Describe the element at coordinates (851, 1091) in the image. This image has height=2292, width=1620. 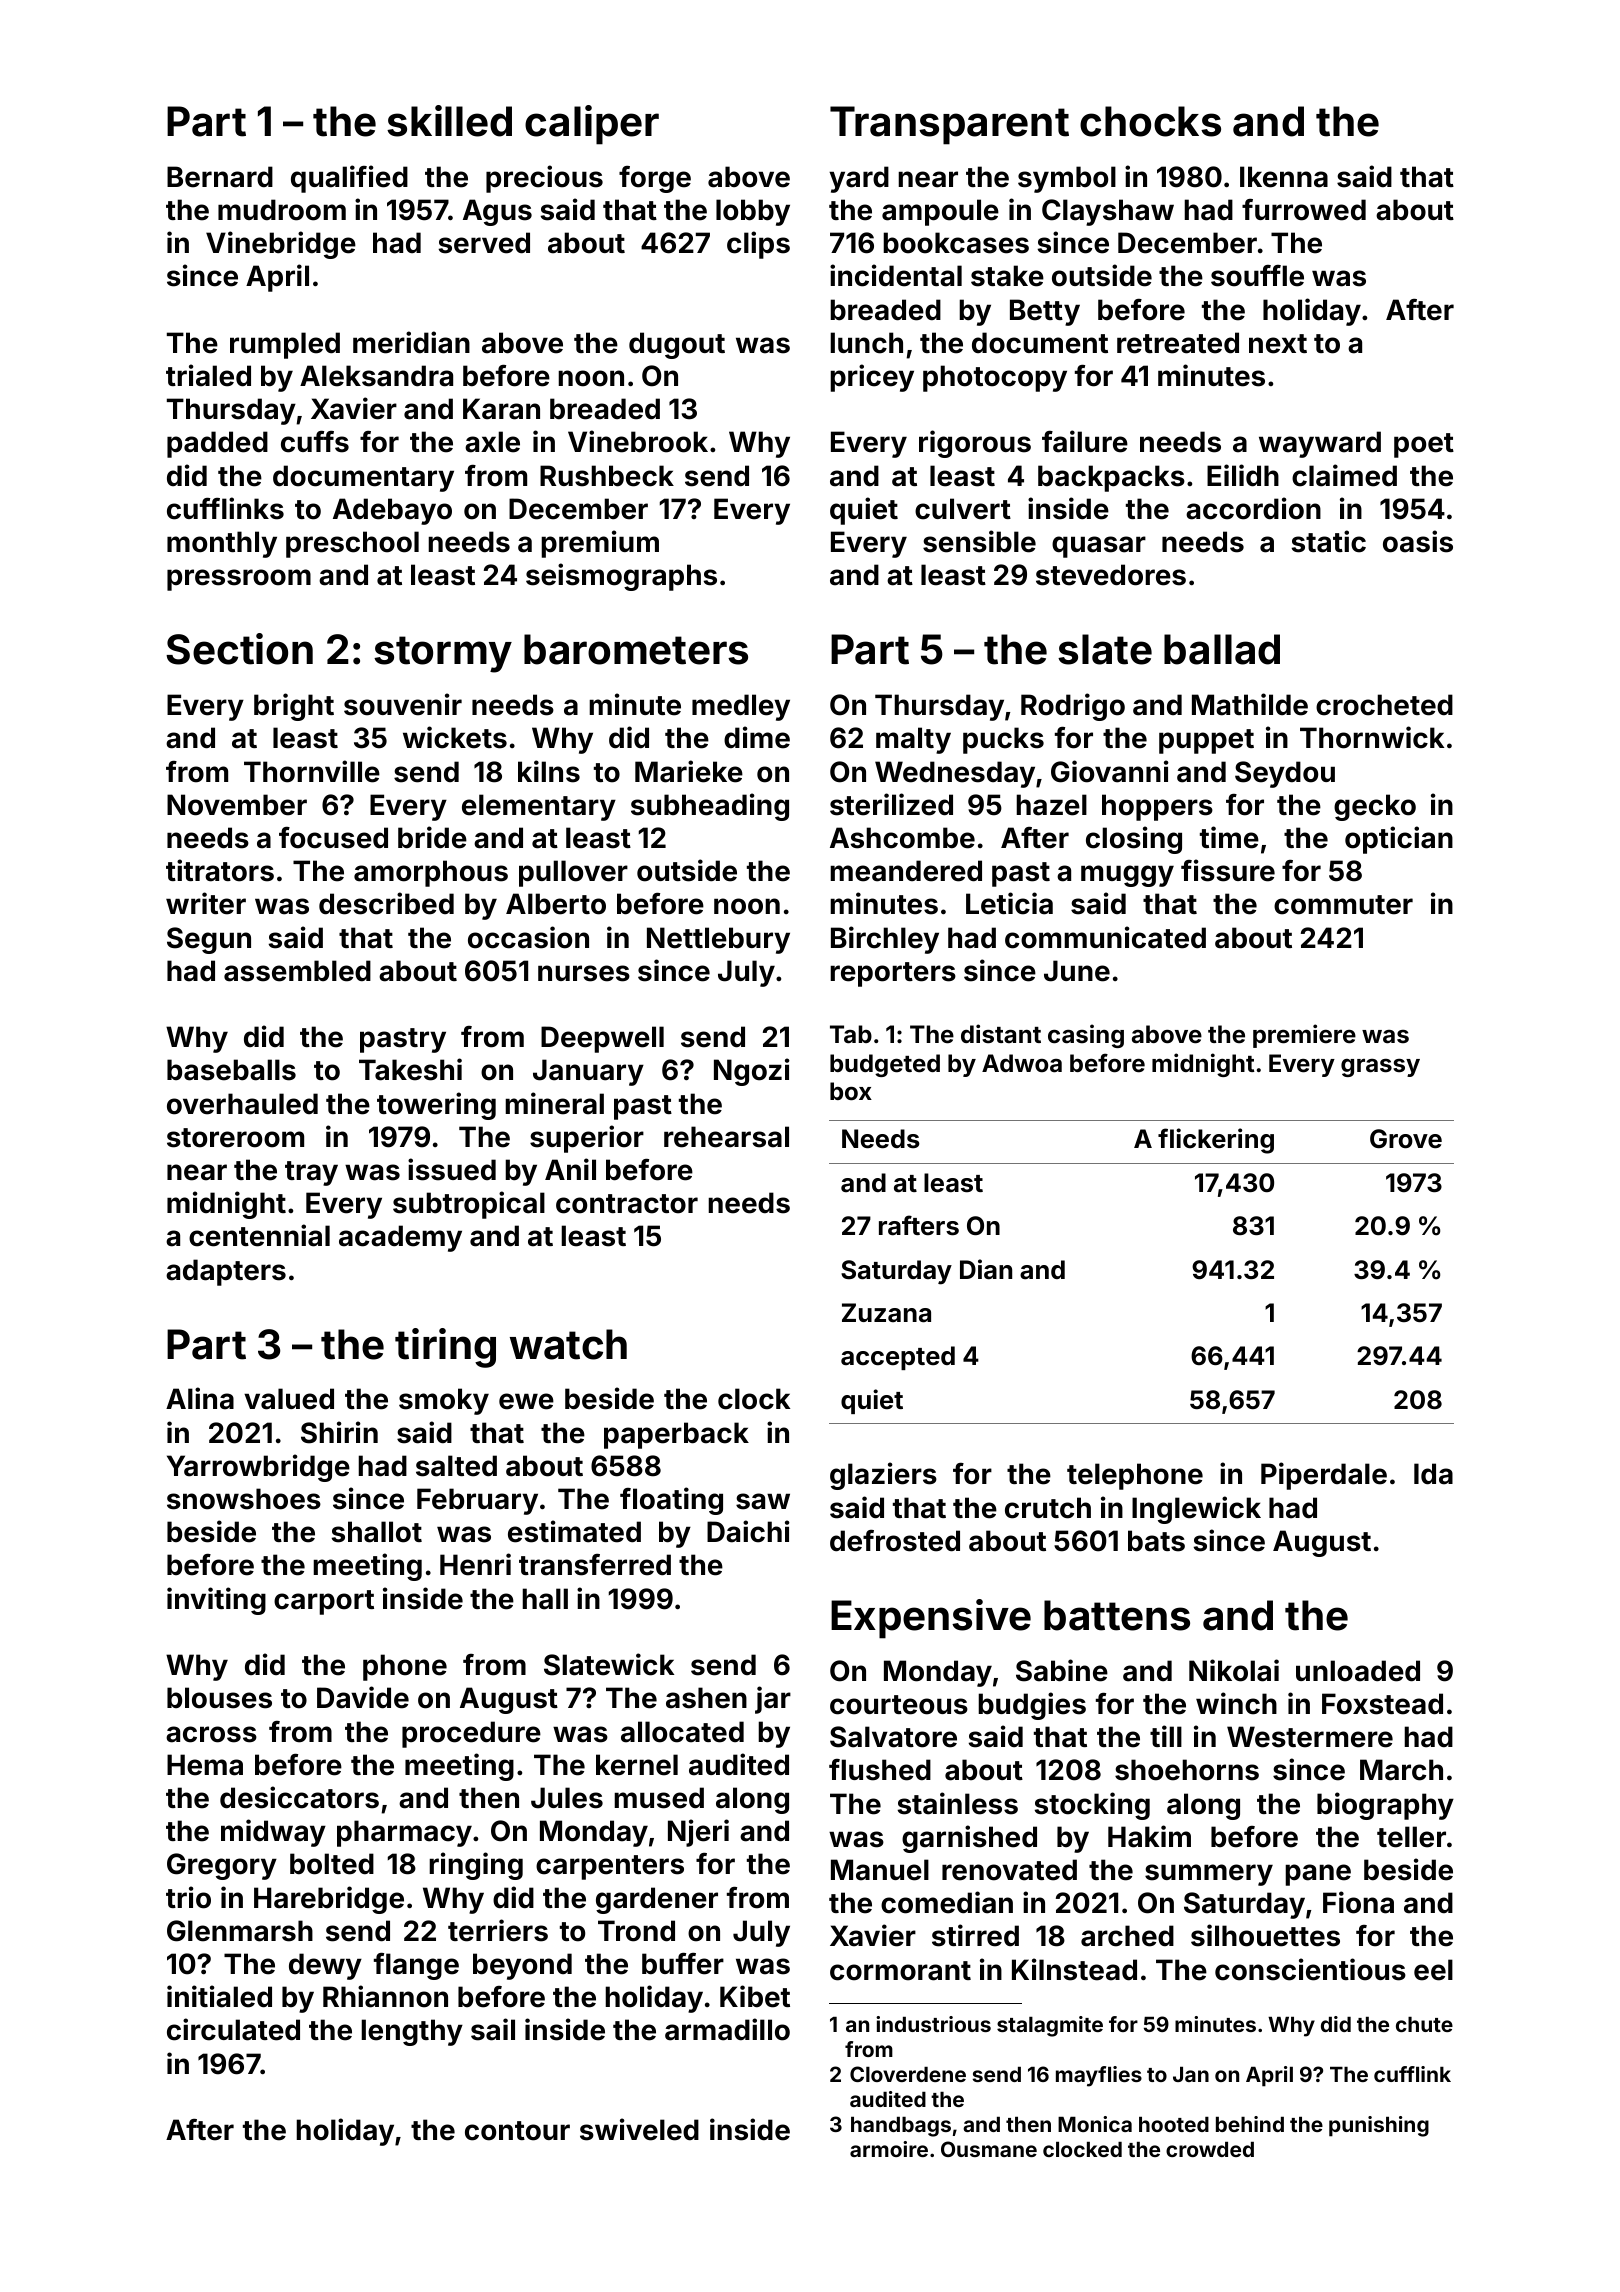
I see `box` at that location.
